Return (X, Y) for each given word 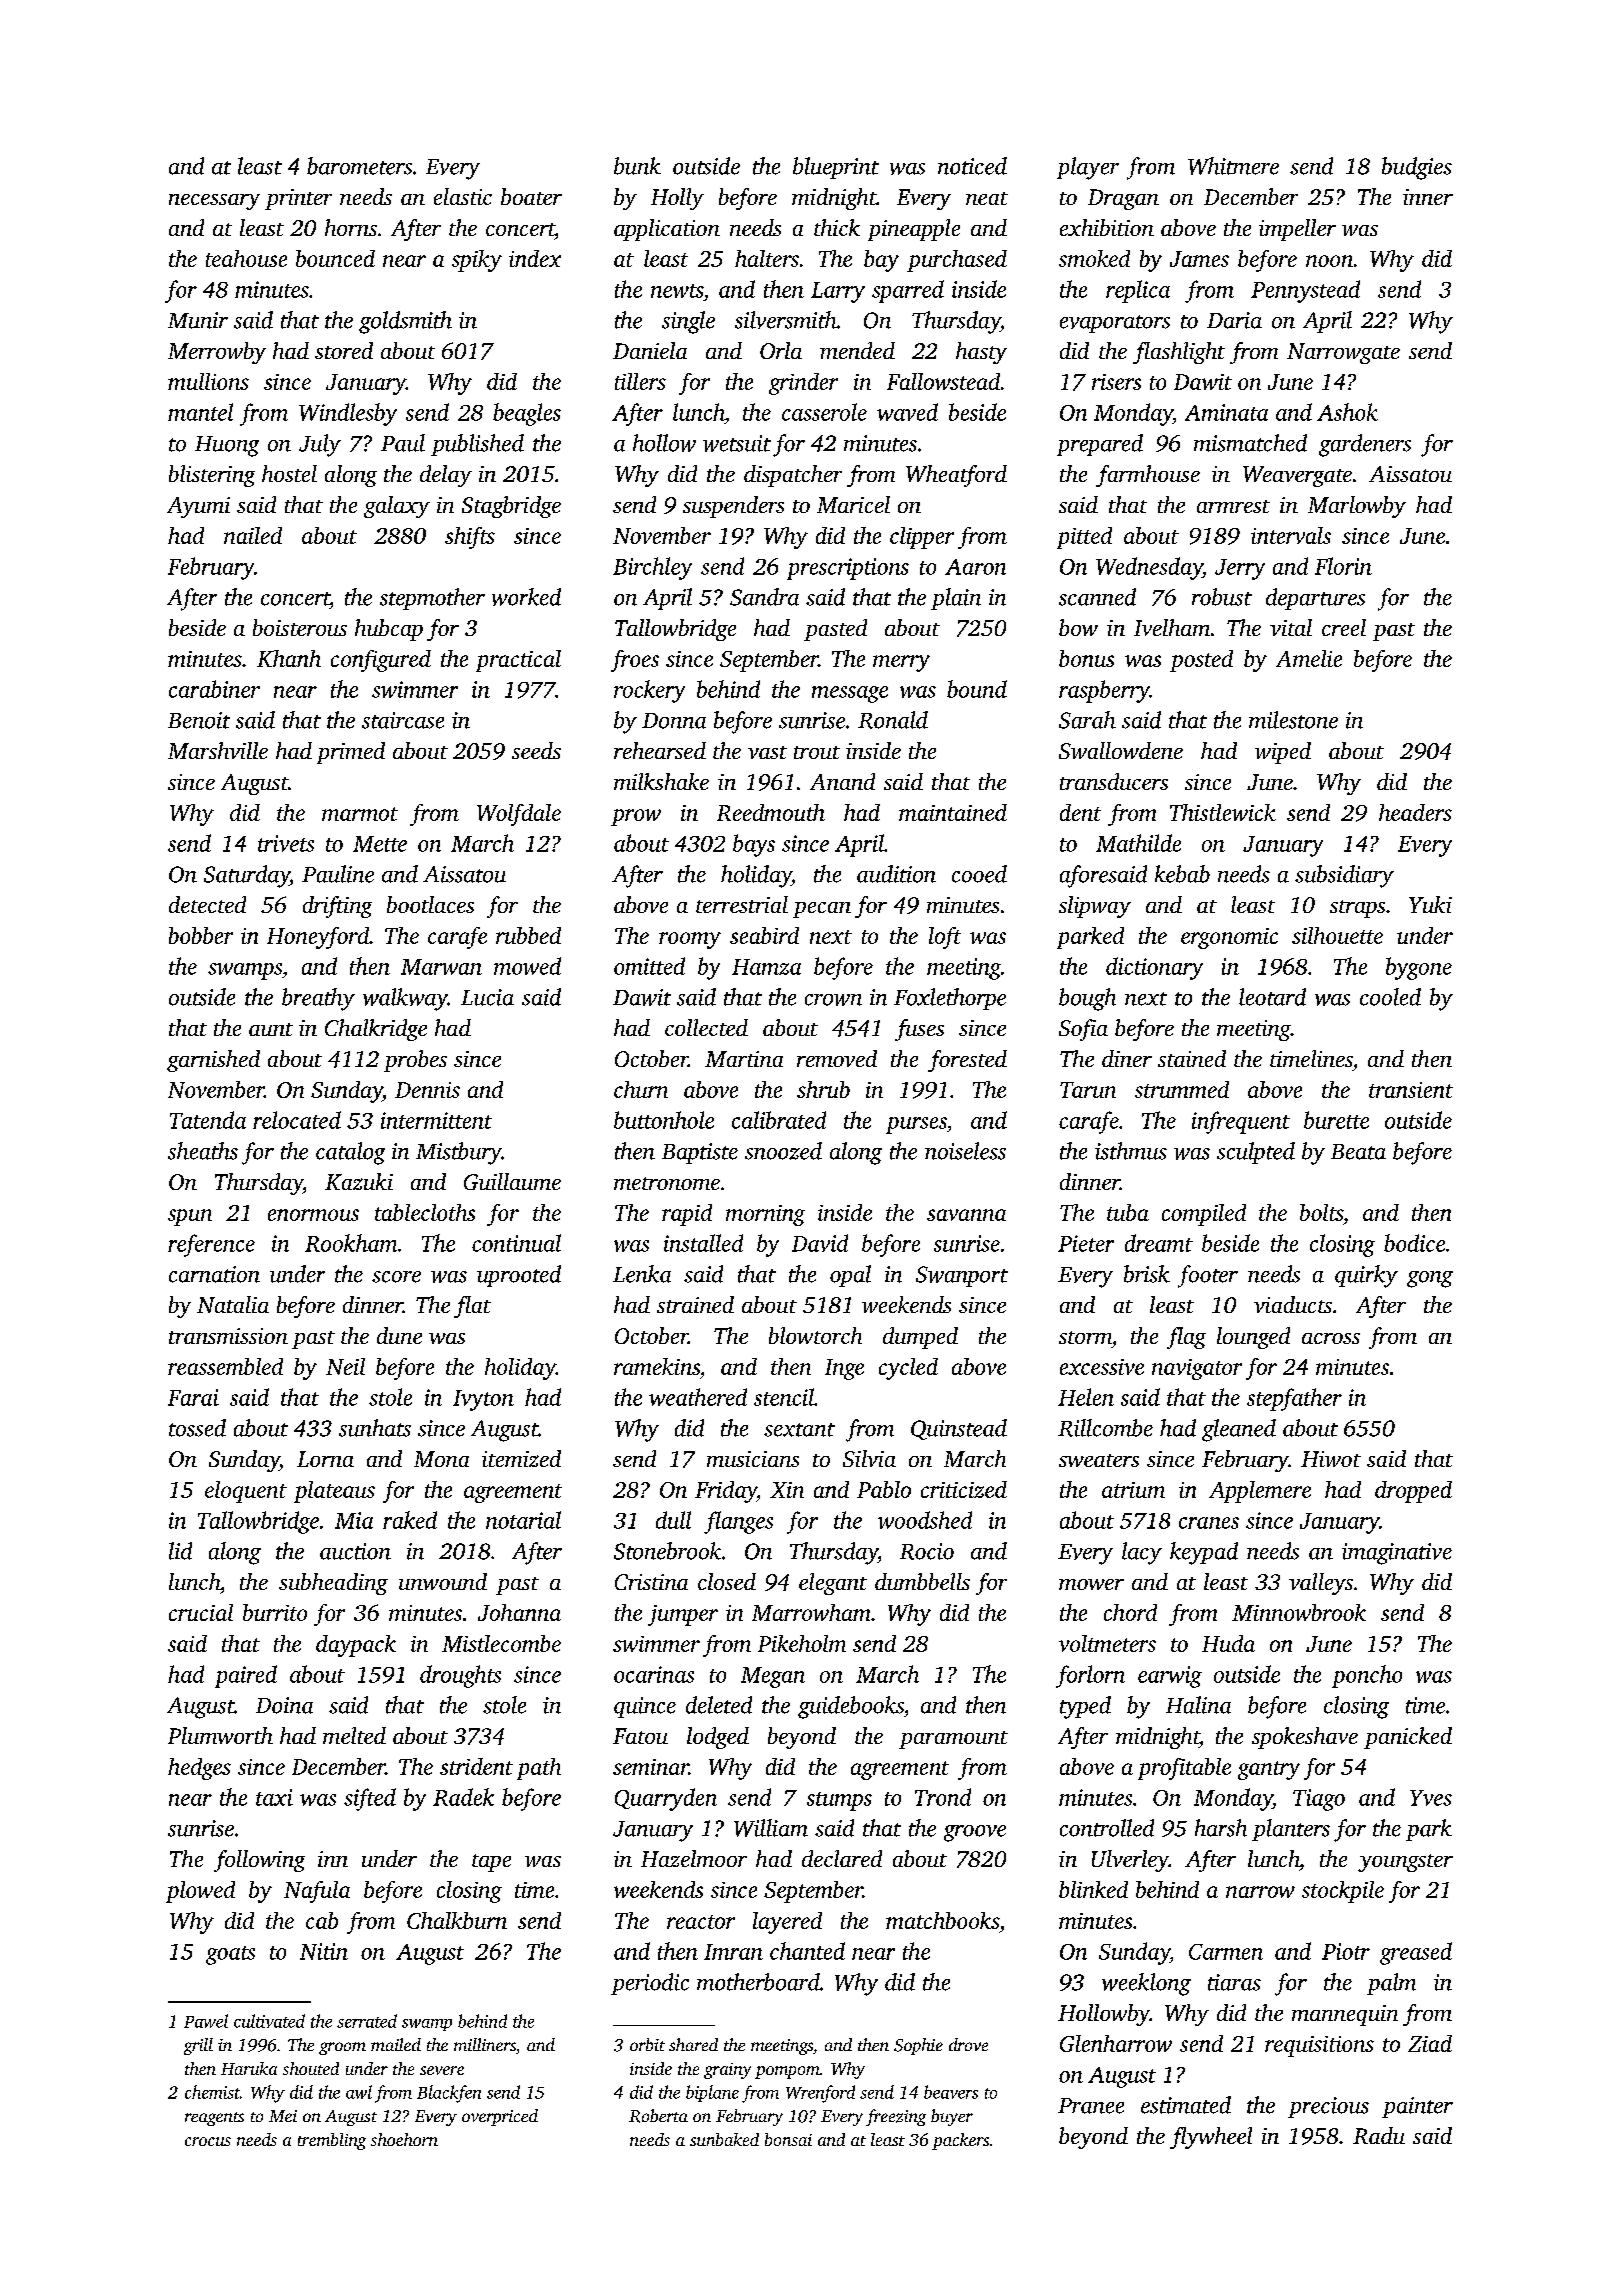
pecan (822, 910)
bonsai (788, 2139)
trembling (332, 2141)
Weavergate (1297, 476)
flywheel (1211, 2138)
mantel (200, 412)
